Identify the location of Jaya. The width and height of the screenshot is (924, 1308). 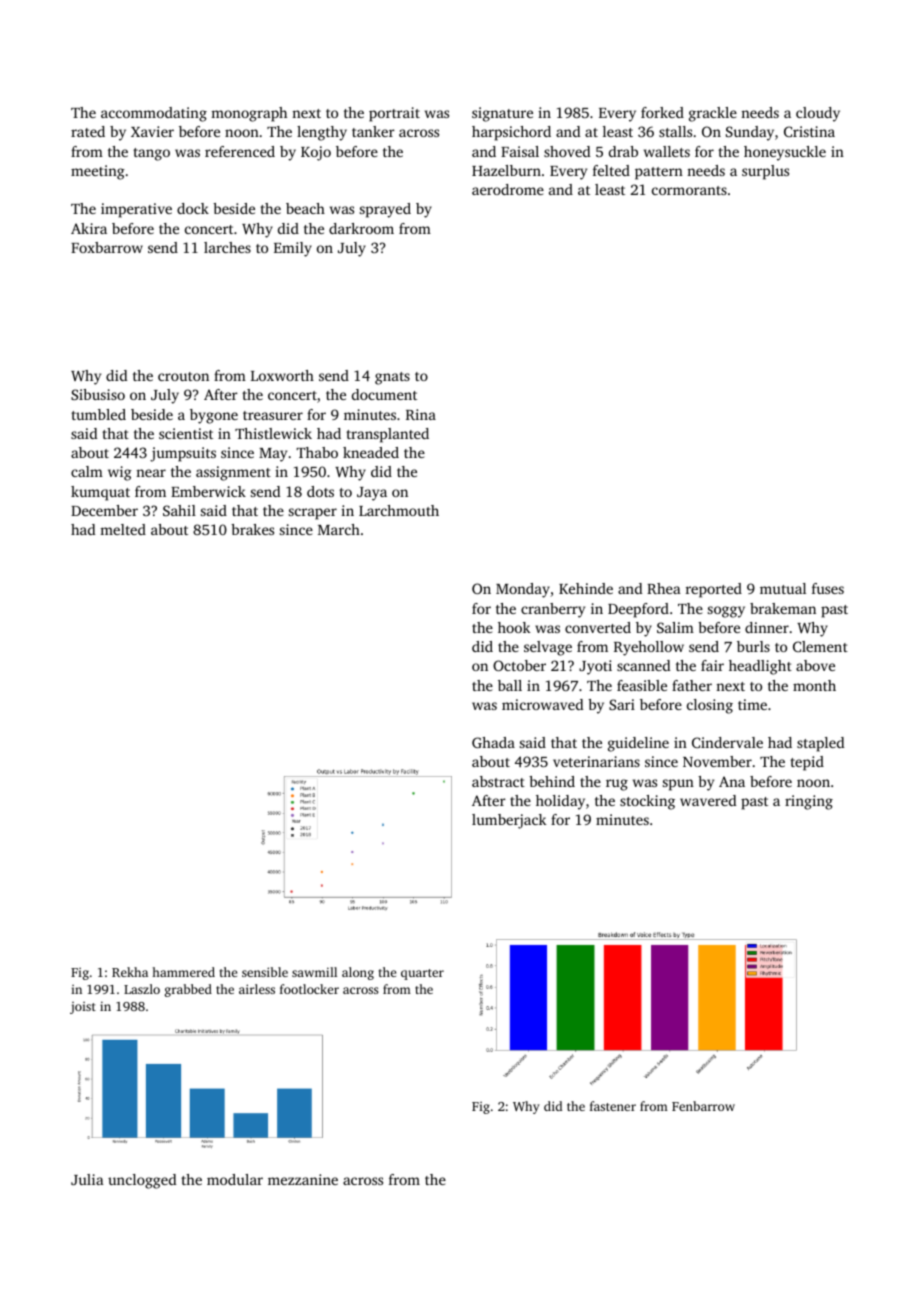
(372, 494).
